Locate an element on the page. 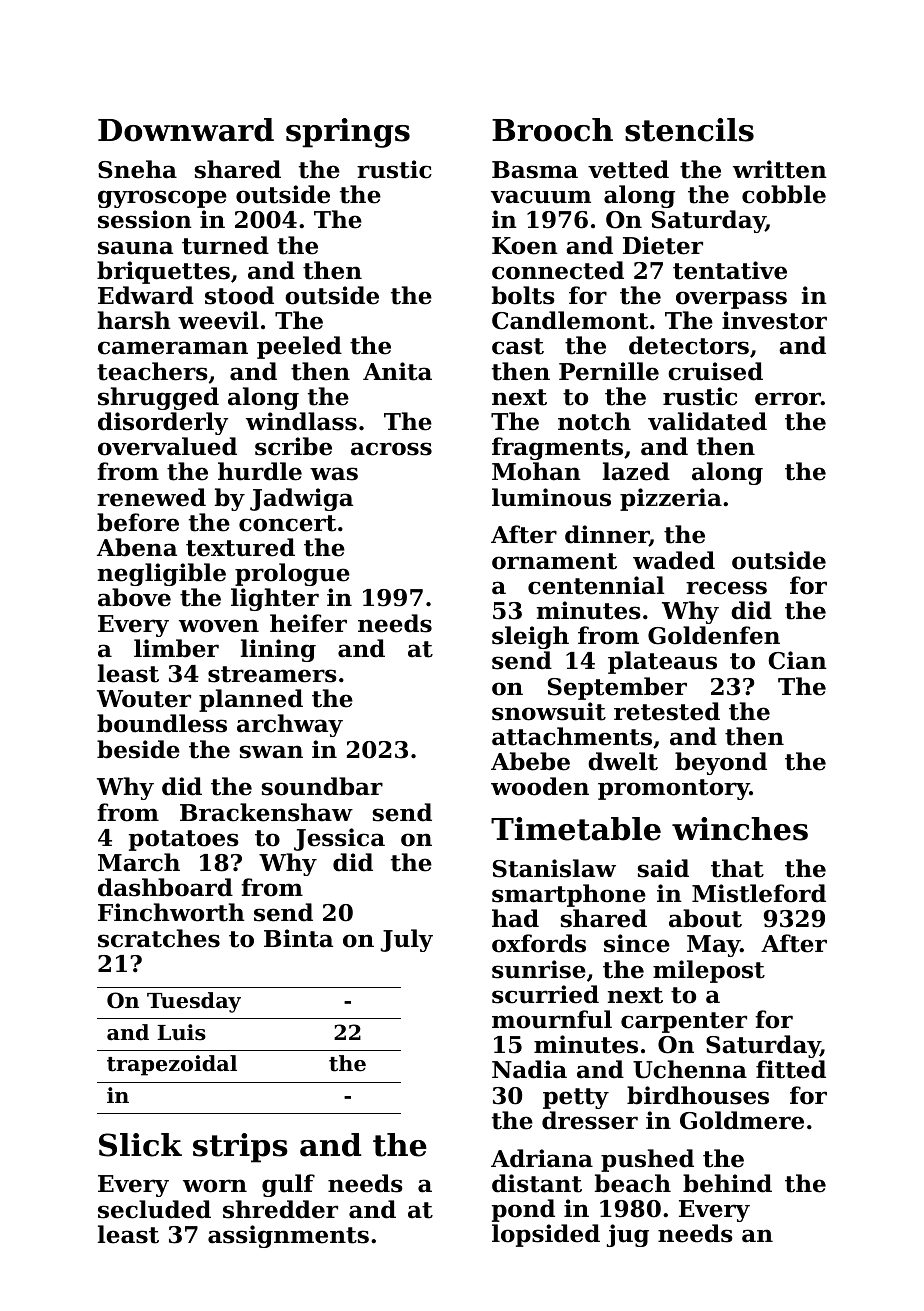 This document has height=1311, width=924. stencils is located at coordinates (689, 130).
